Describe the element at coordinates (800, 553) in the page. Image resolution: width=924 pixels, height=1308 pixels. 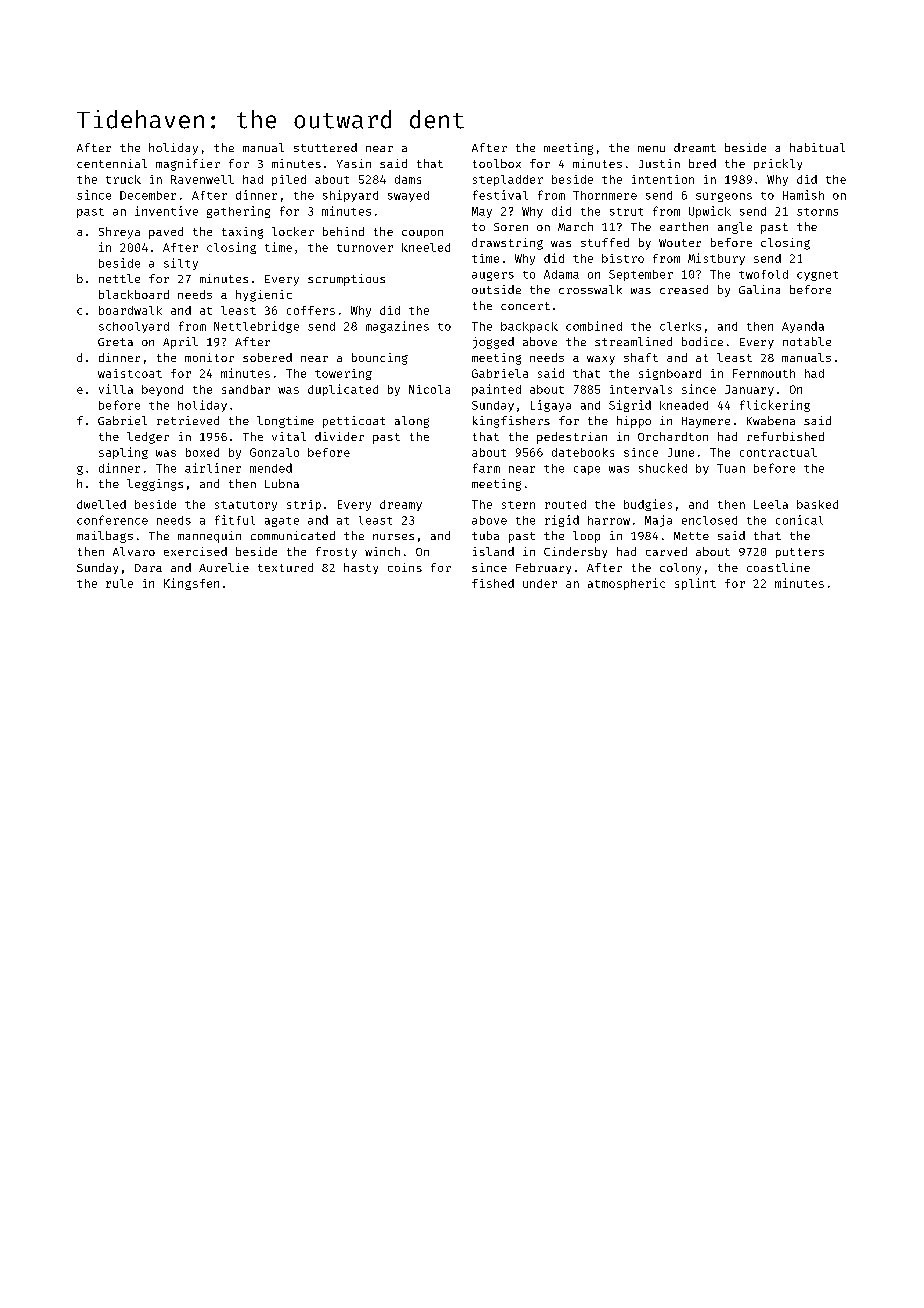
I see `putters` at that location.
